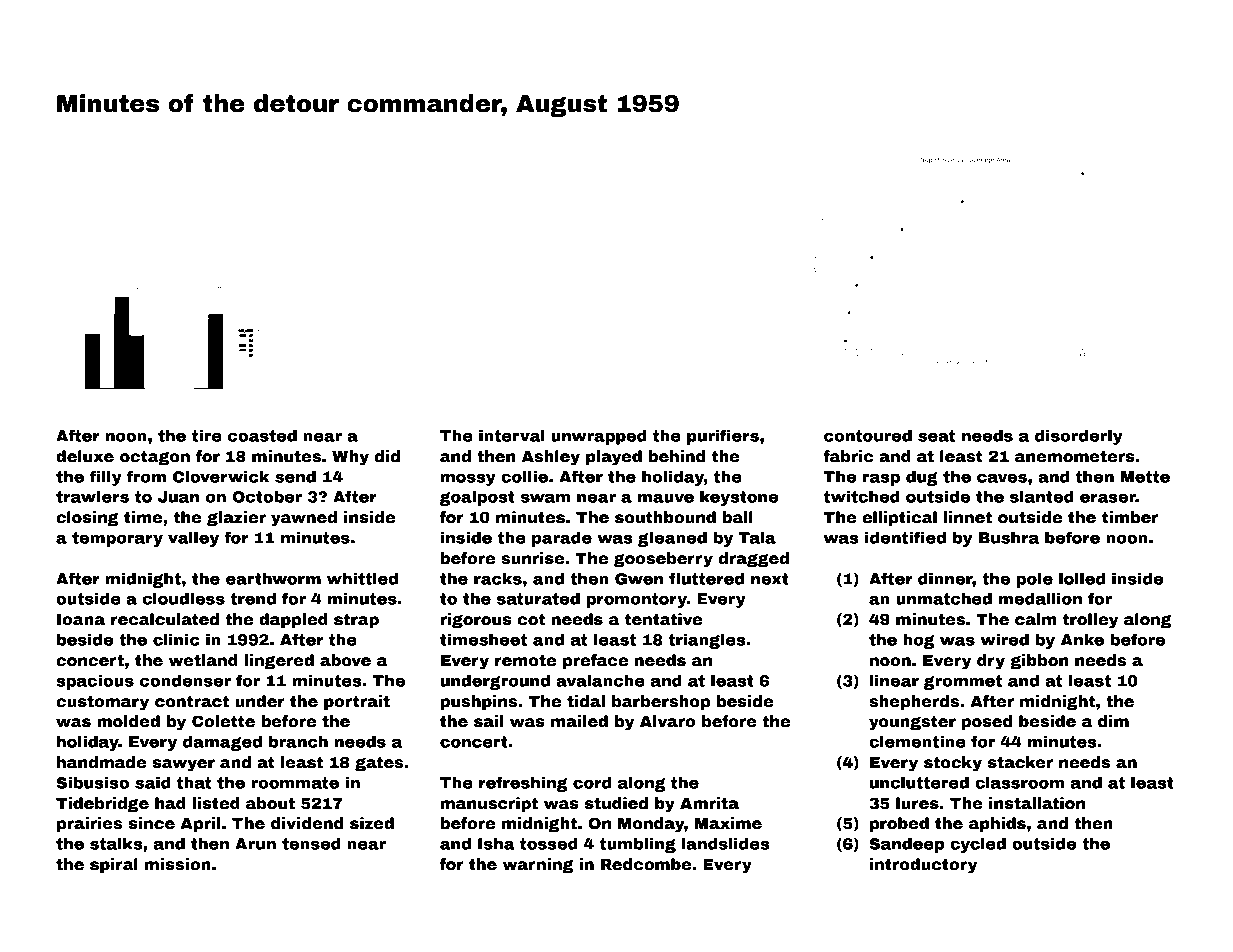 The image size is (1233, 952). Describe the element at coordinates (95, 682) in the image. I see `spacious` at that location.
